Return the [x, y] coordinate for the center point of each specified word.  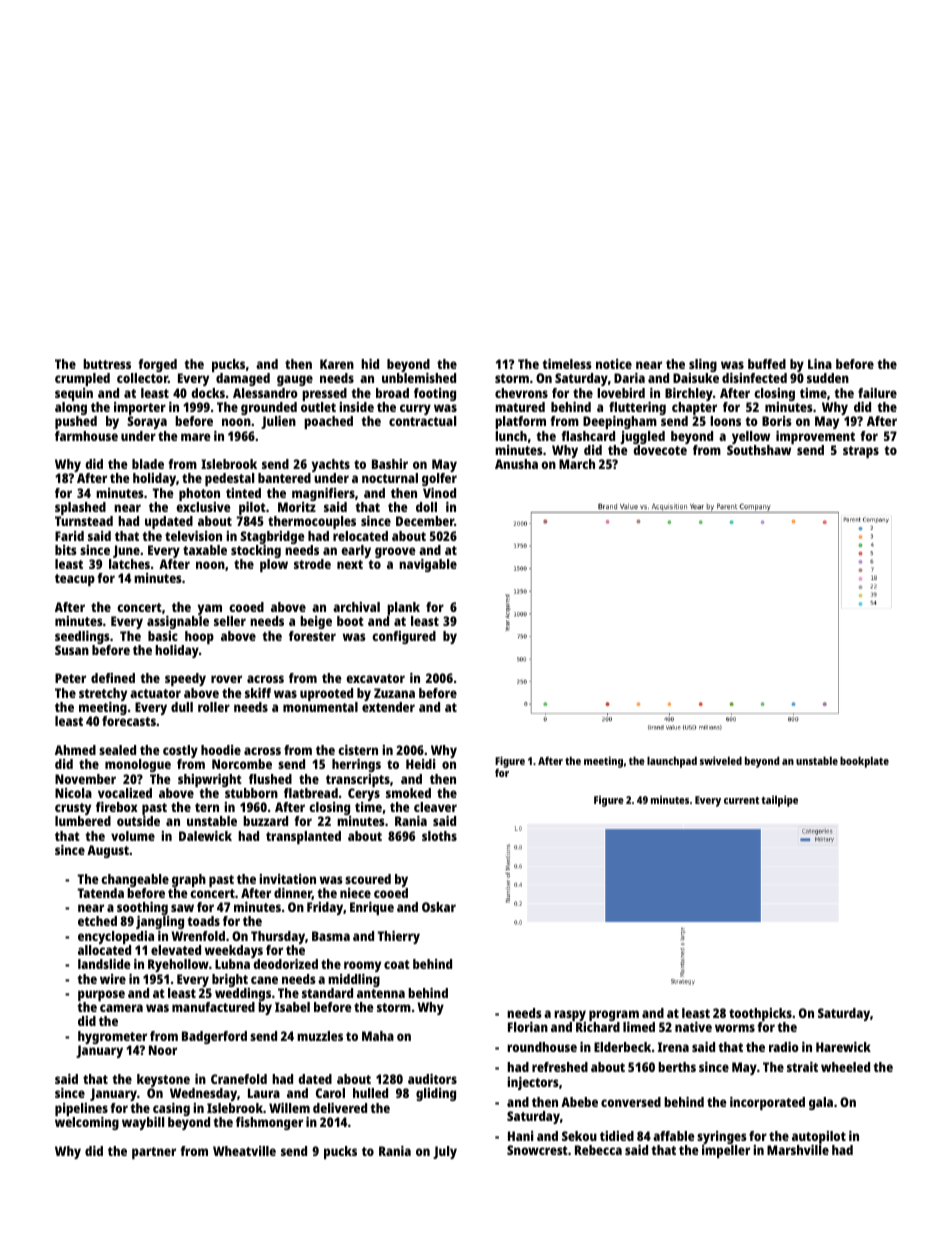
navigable [428, 565]
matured [520, 407]
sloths [439, 836]
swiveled [721, 760]
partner [154, 1153]
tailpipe [780, 801]
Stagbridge [272, 537]
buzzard [265, 821]
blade [148, 464]
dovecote [660, 450]
